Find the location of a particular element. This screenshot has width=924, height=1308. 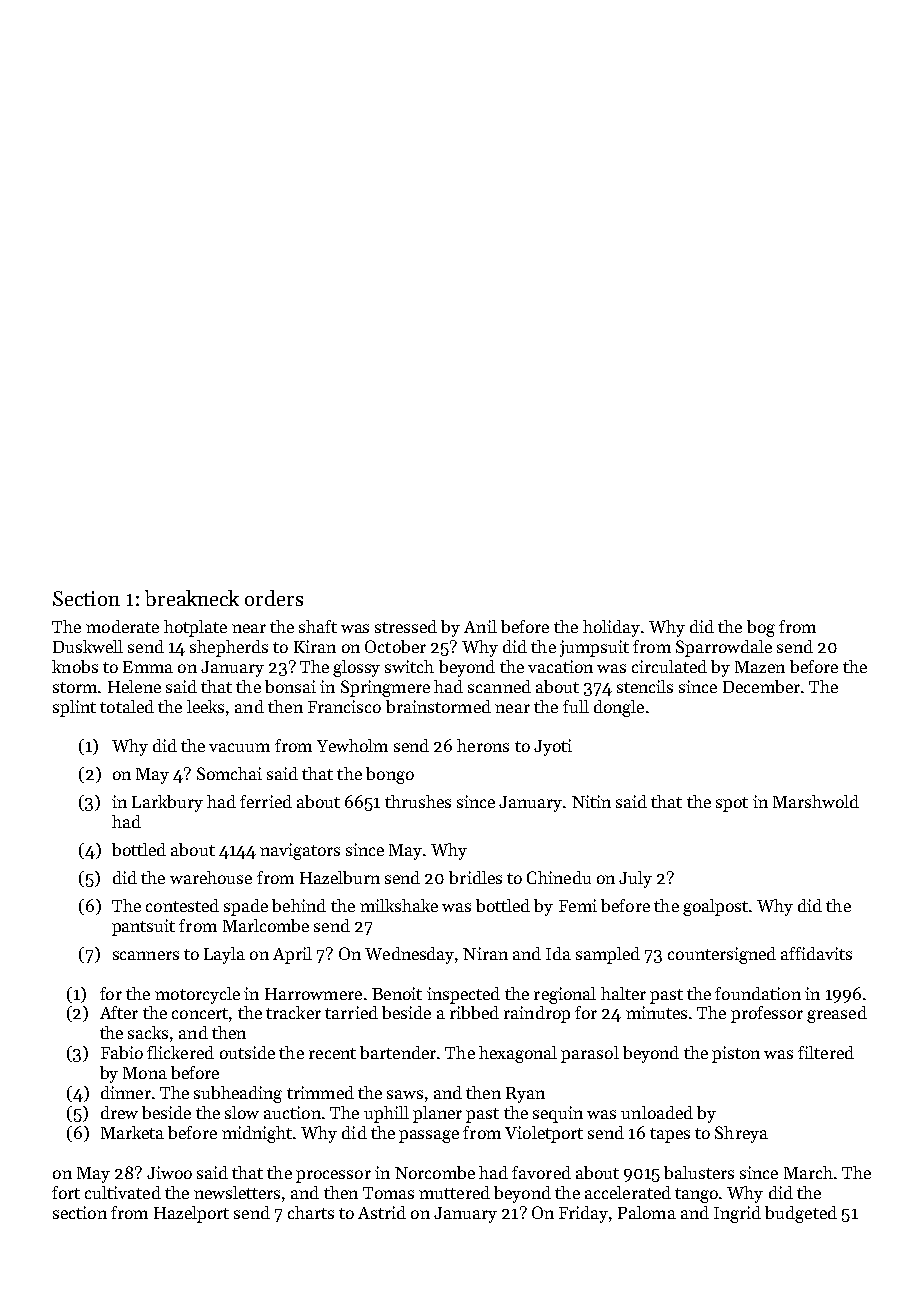

Astrid is located at coordinates (382, 1212).
